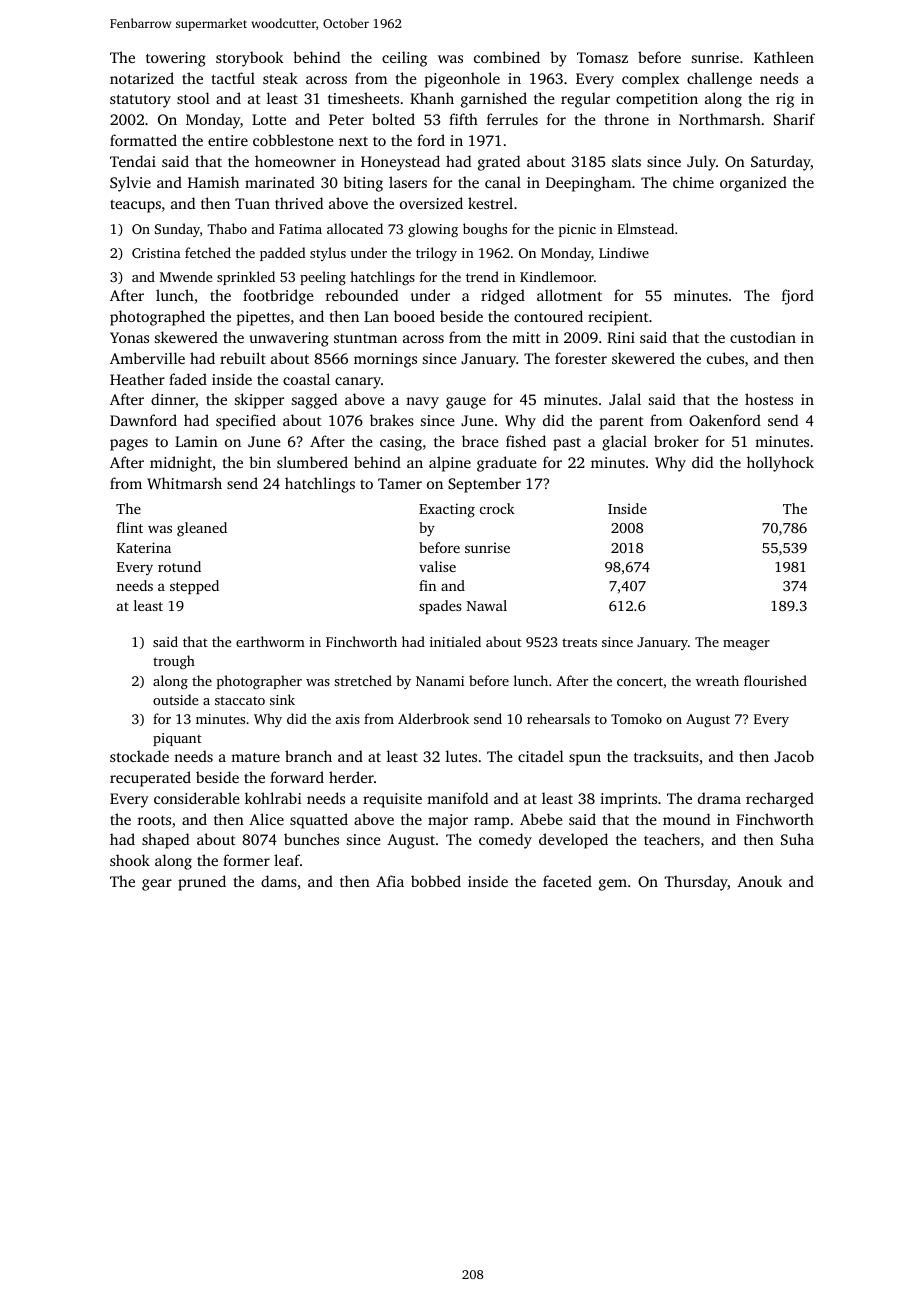  What do you see at coordinates (196, 441) in the image?
I see `Lamin` at bounding box center [196, 441].
